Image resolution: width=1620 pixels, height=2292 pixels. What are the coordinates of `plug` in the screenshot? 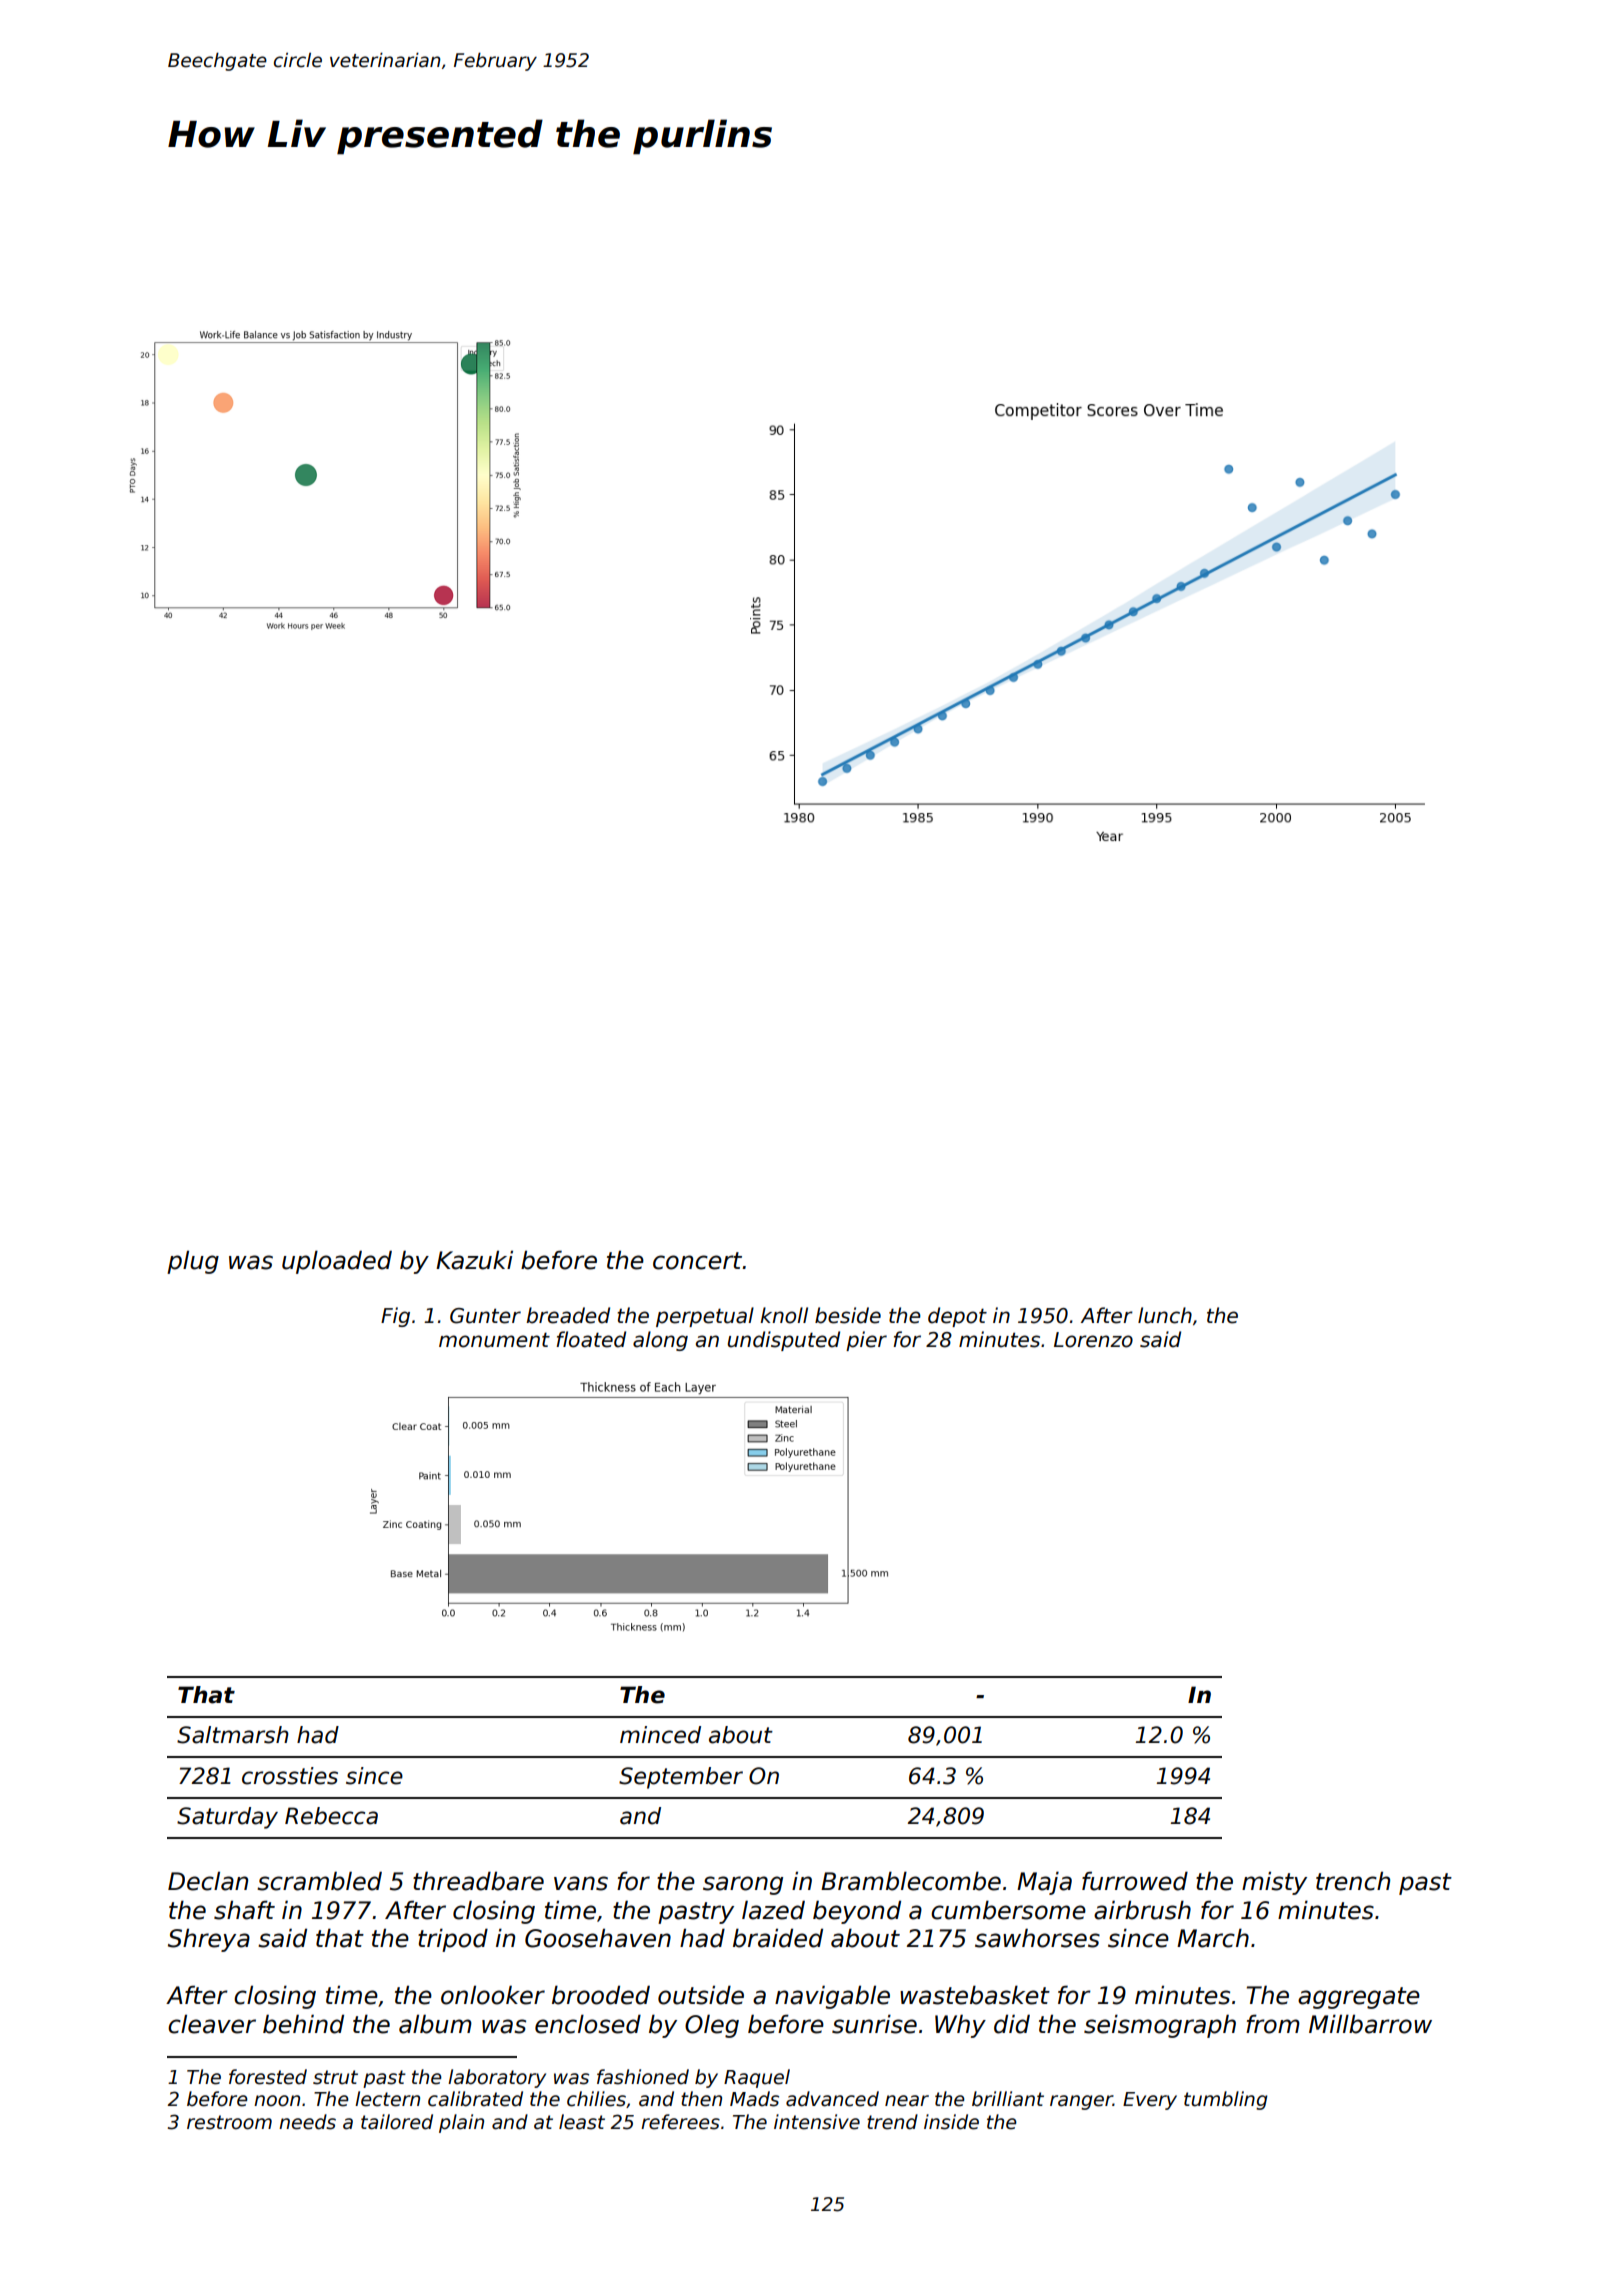 It's located at (193, 1262).
